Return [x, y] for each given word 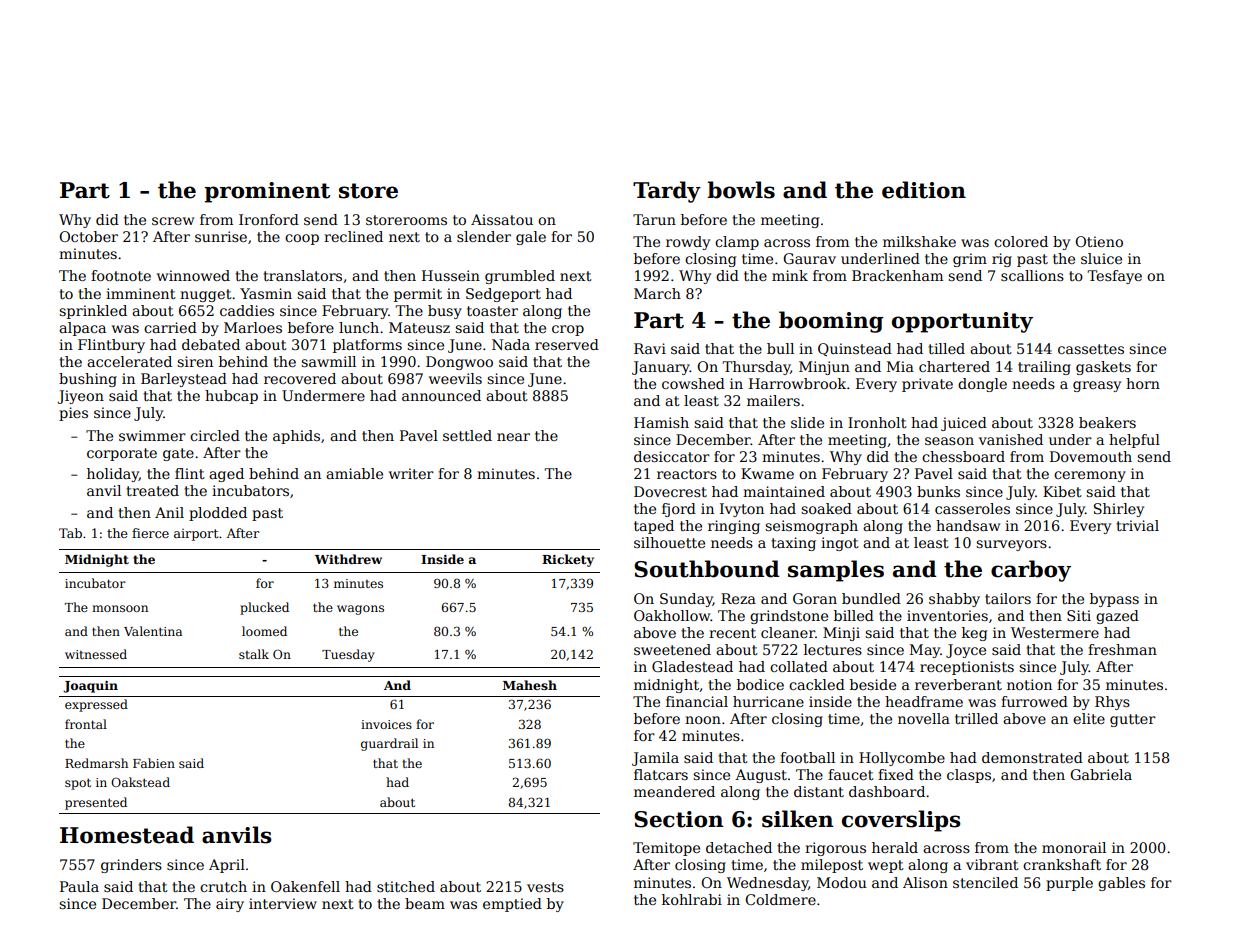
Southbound [707, 569]
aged [226, 475]
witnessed [96, 654]
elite [1089, 718]
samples [836, 571]
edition [924, 190]
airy [230, 905]
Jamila [655, 759]
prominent [267, 192]
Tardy [667, 192]
